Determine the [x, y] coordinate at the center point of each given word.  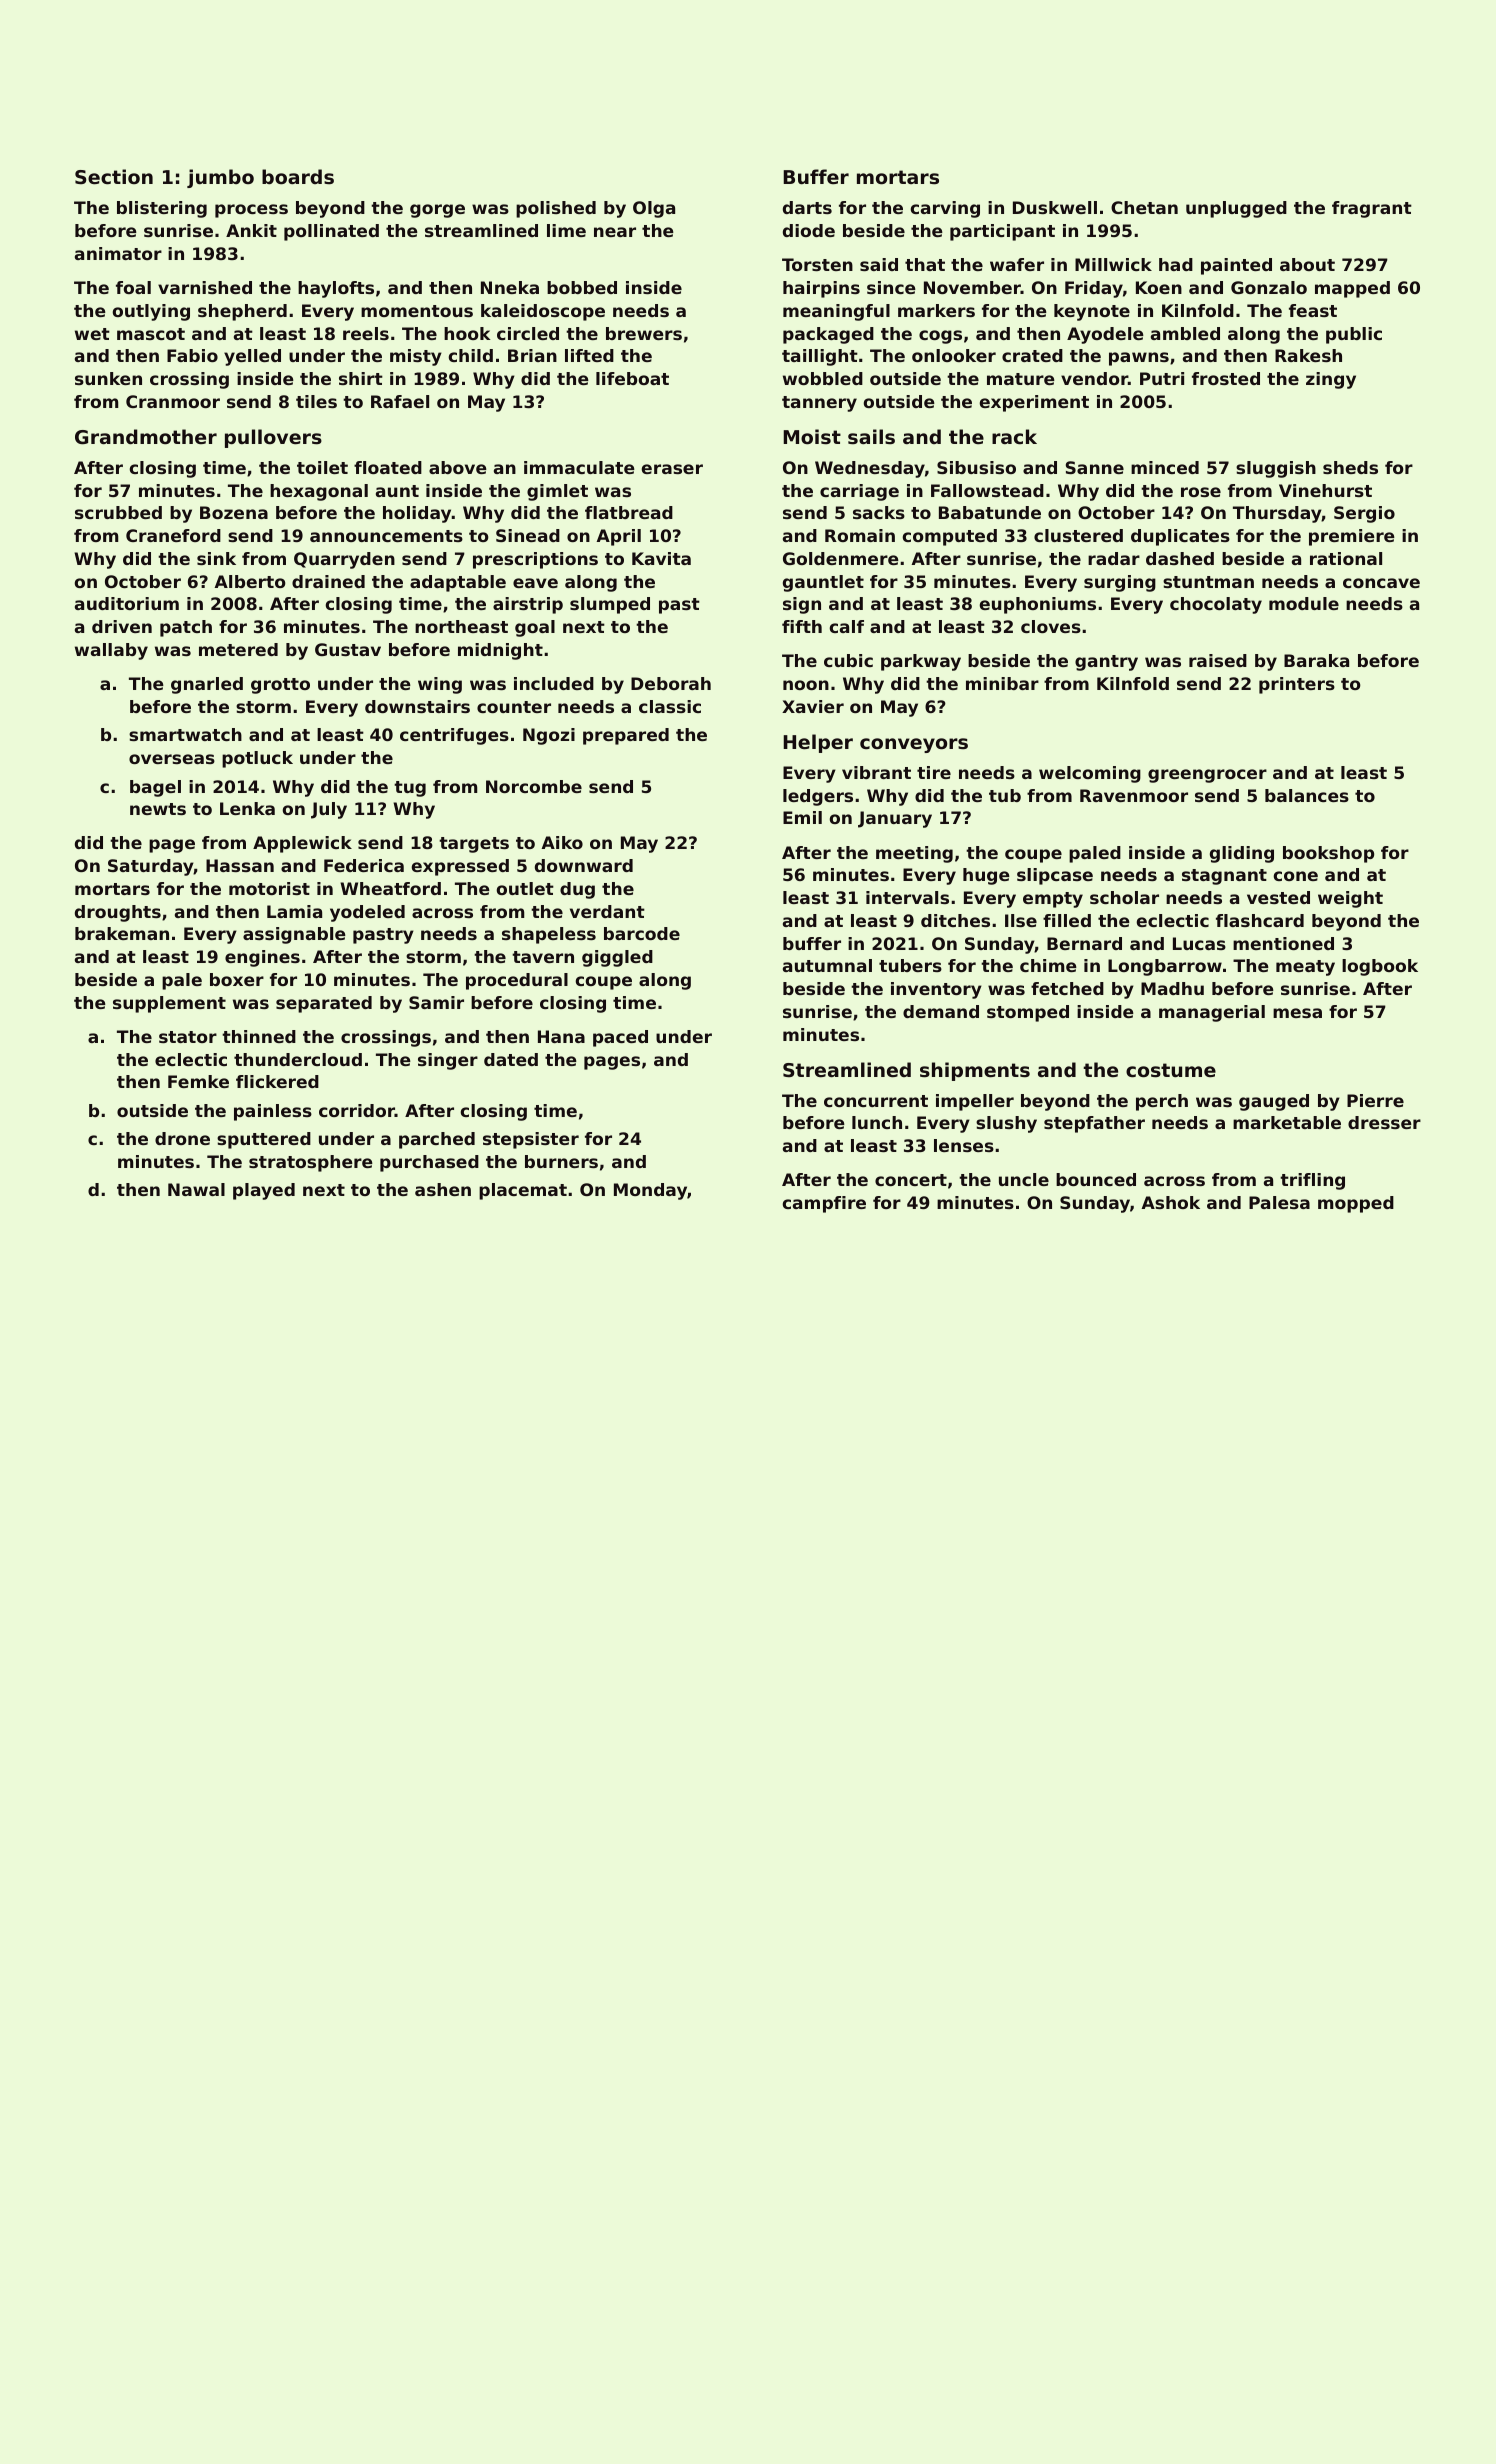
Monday [650, 1191]
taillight [820, 357]
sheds [1350, 467]
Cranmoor [173, 401]
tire [934, 772]
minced [1165, 467]
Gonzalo [1269, 287]
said [879, 264]
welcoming [1090, 774]
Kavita [661, 558]
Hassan [240, 865]
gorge [437, 211]
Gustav [348, 649]
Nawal [196, 1189]
